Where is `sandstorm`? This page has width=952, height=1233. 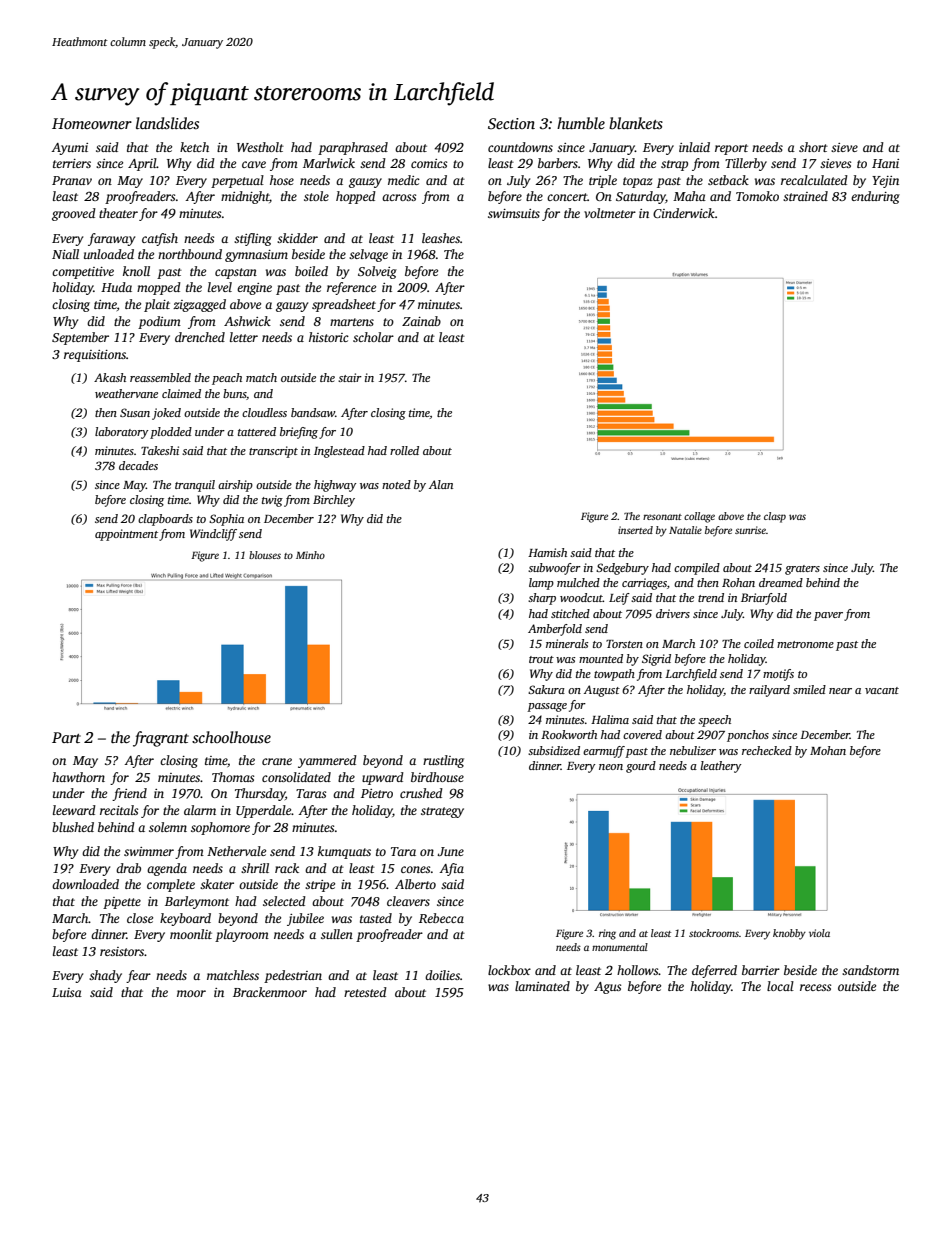 sandstorm is located at coordinates (870, 970).
